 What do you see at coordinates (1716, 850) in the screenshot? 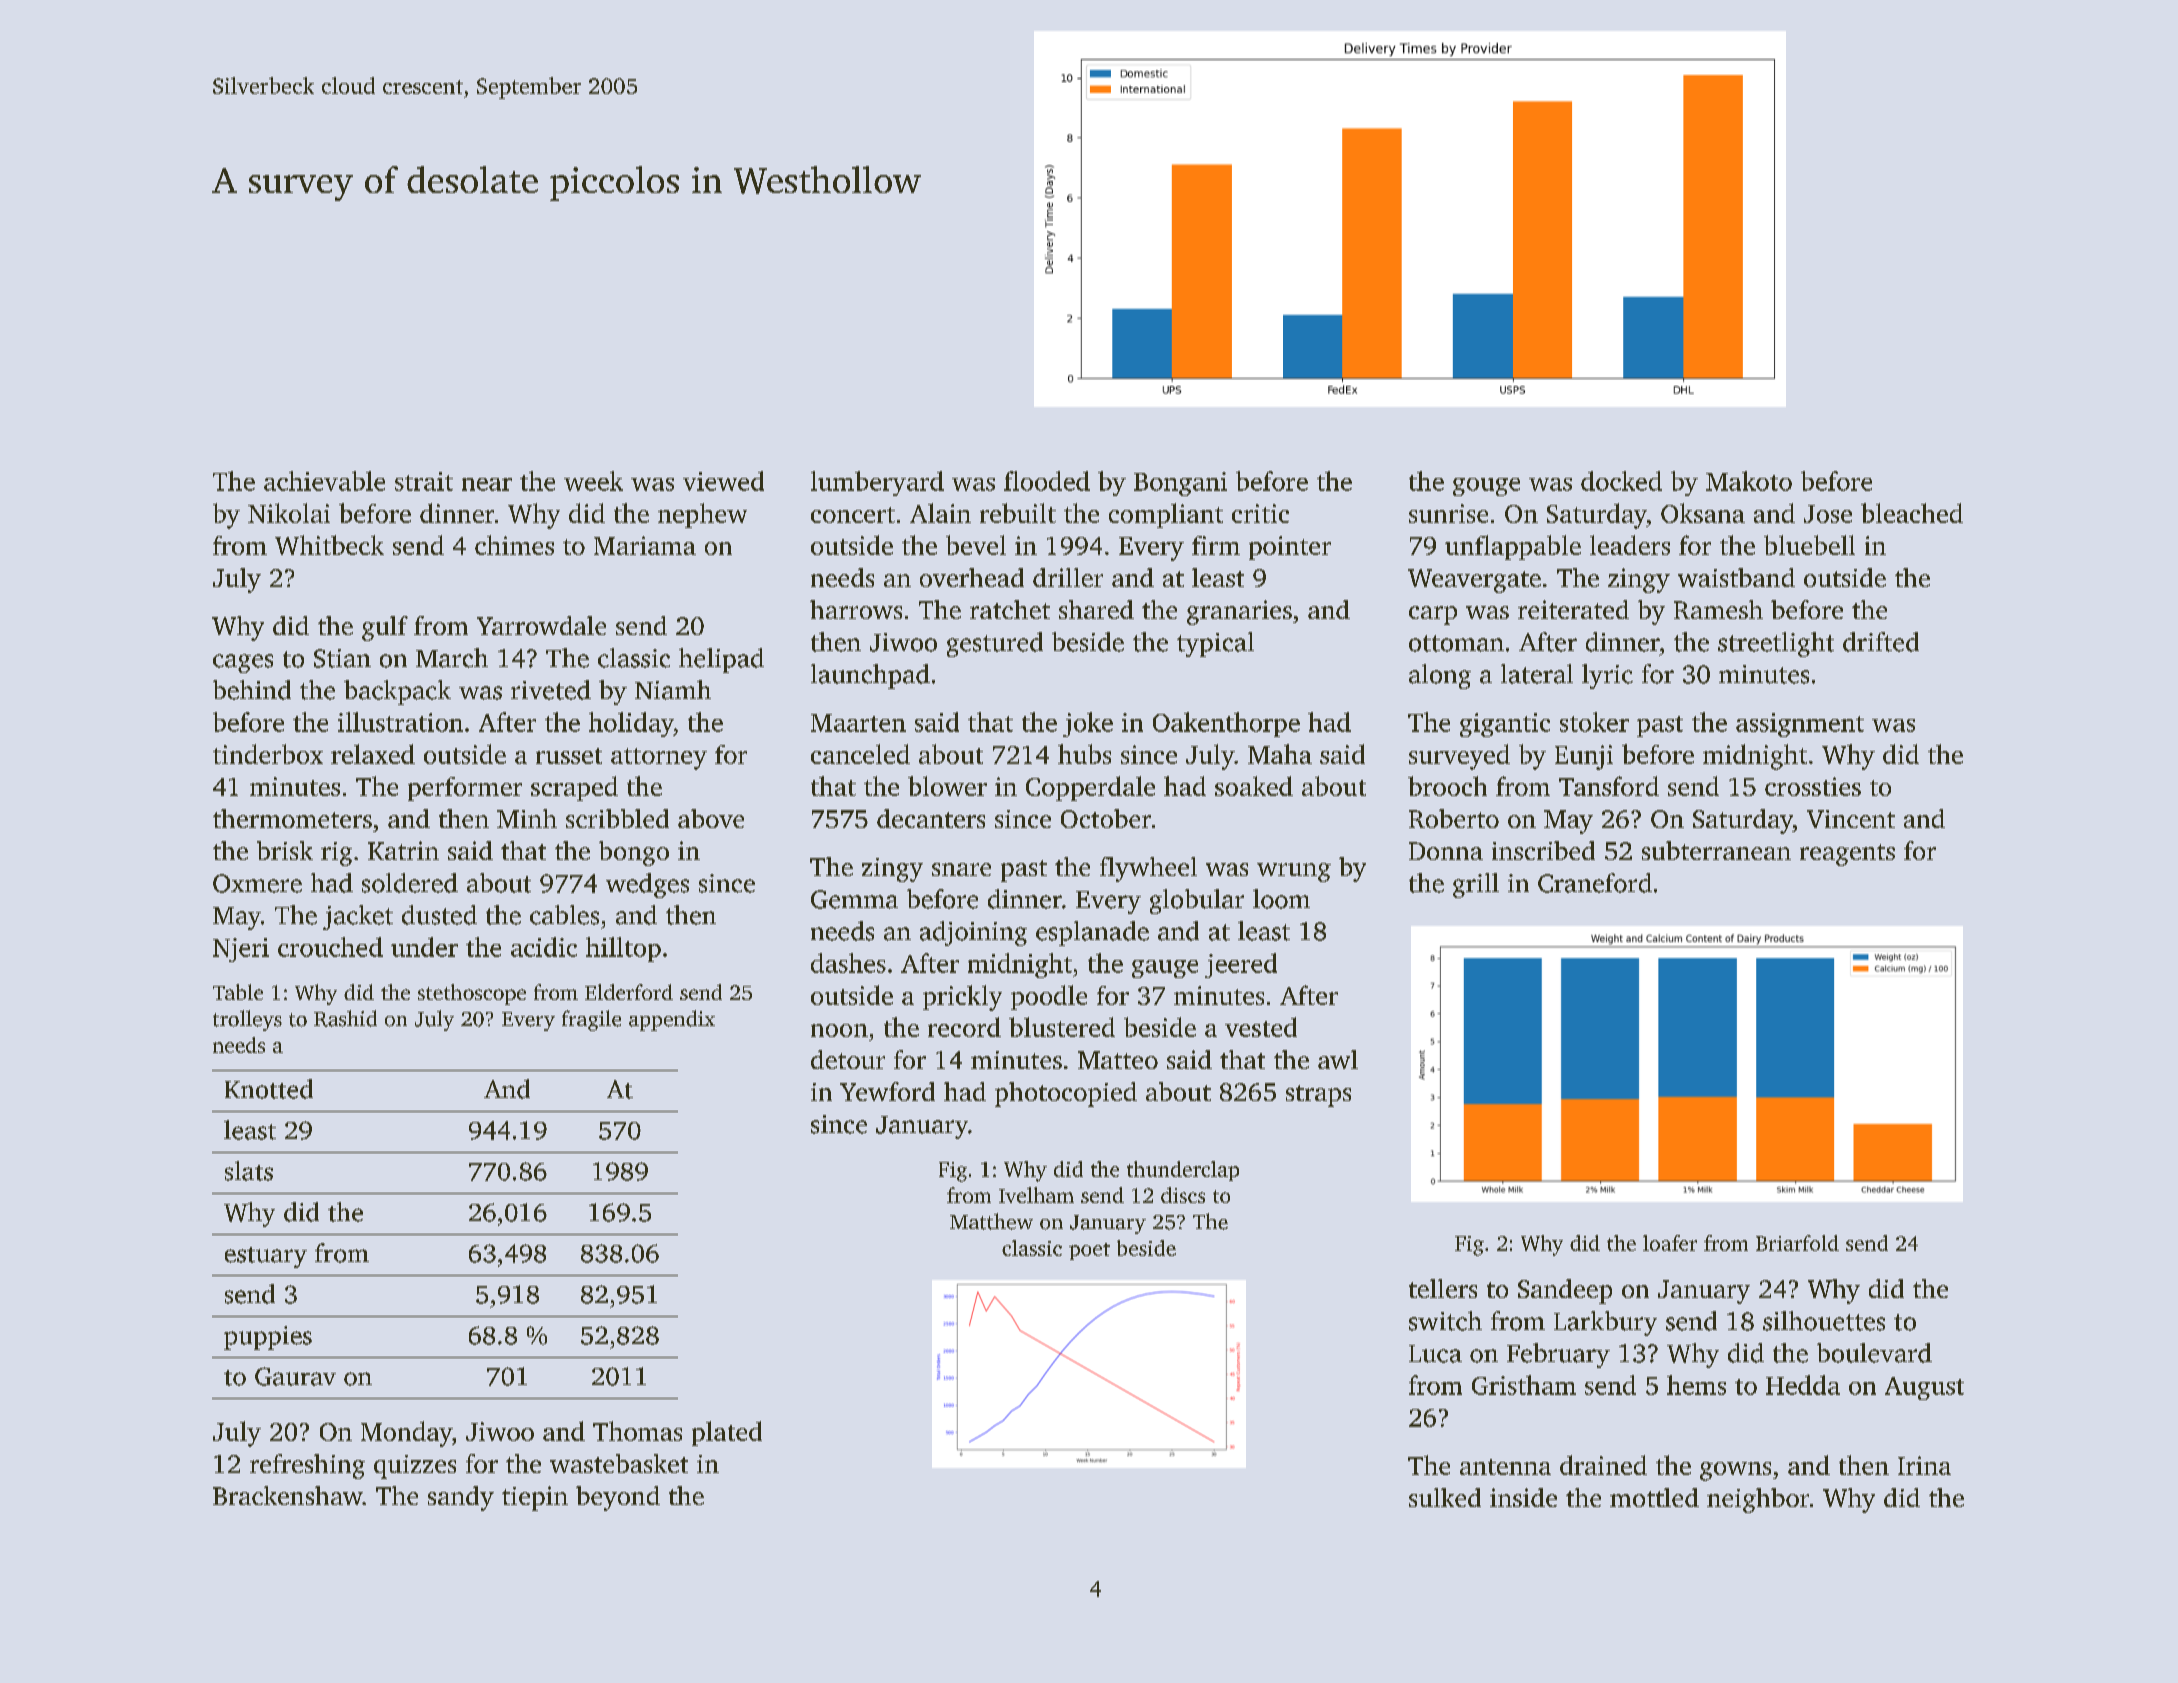
I see `subterranean` at bounding box center [1716, 850].
